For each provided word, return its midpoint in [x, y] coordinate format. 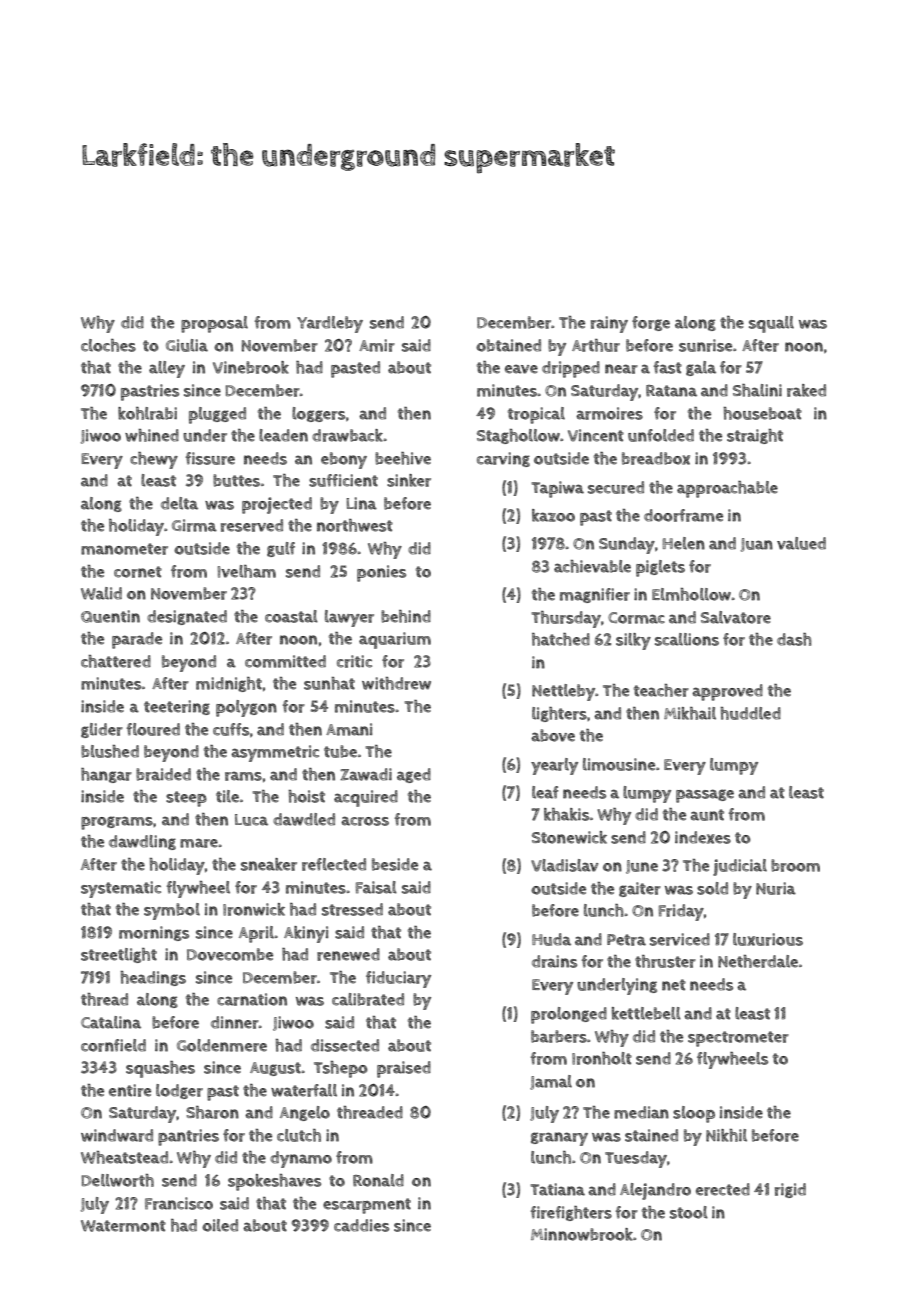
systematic [121, 889]
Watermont [123, 1226]
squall [771, 324]
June [642, 867]
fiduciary [398, 979]
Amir [377, 345]
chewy [154, 460]
